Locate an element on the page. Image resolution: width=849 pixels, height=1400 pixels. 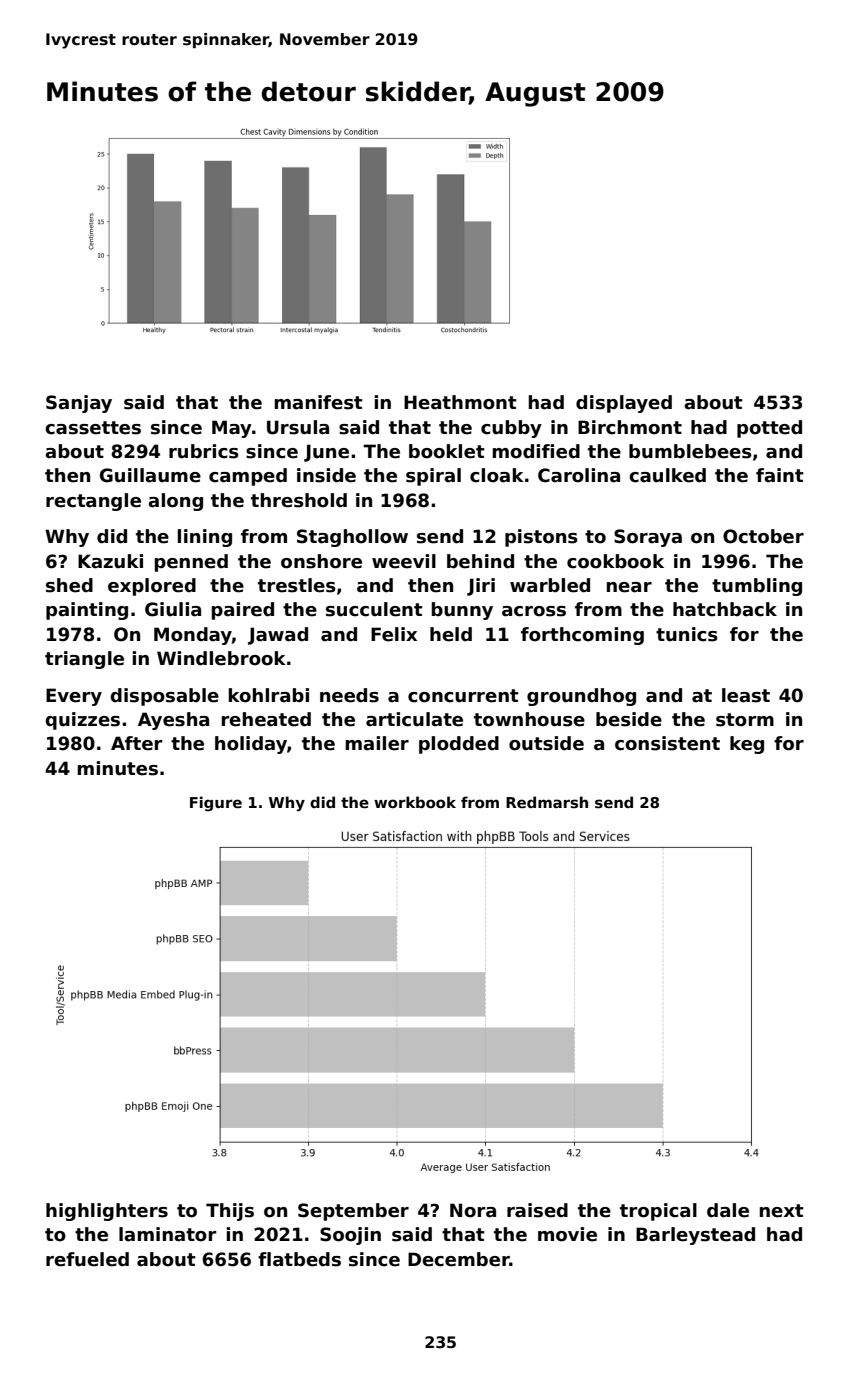
Thijs is located at coordinates (230, 1212).
